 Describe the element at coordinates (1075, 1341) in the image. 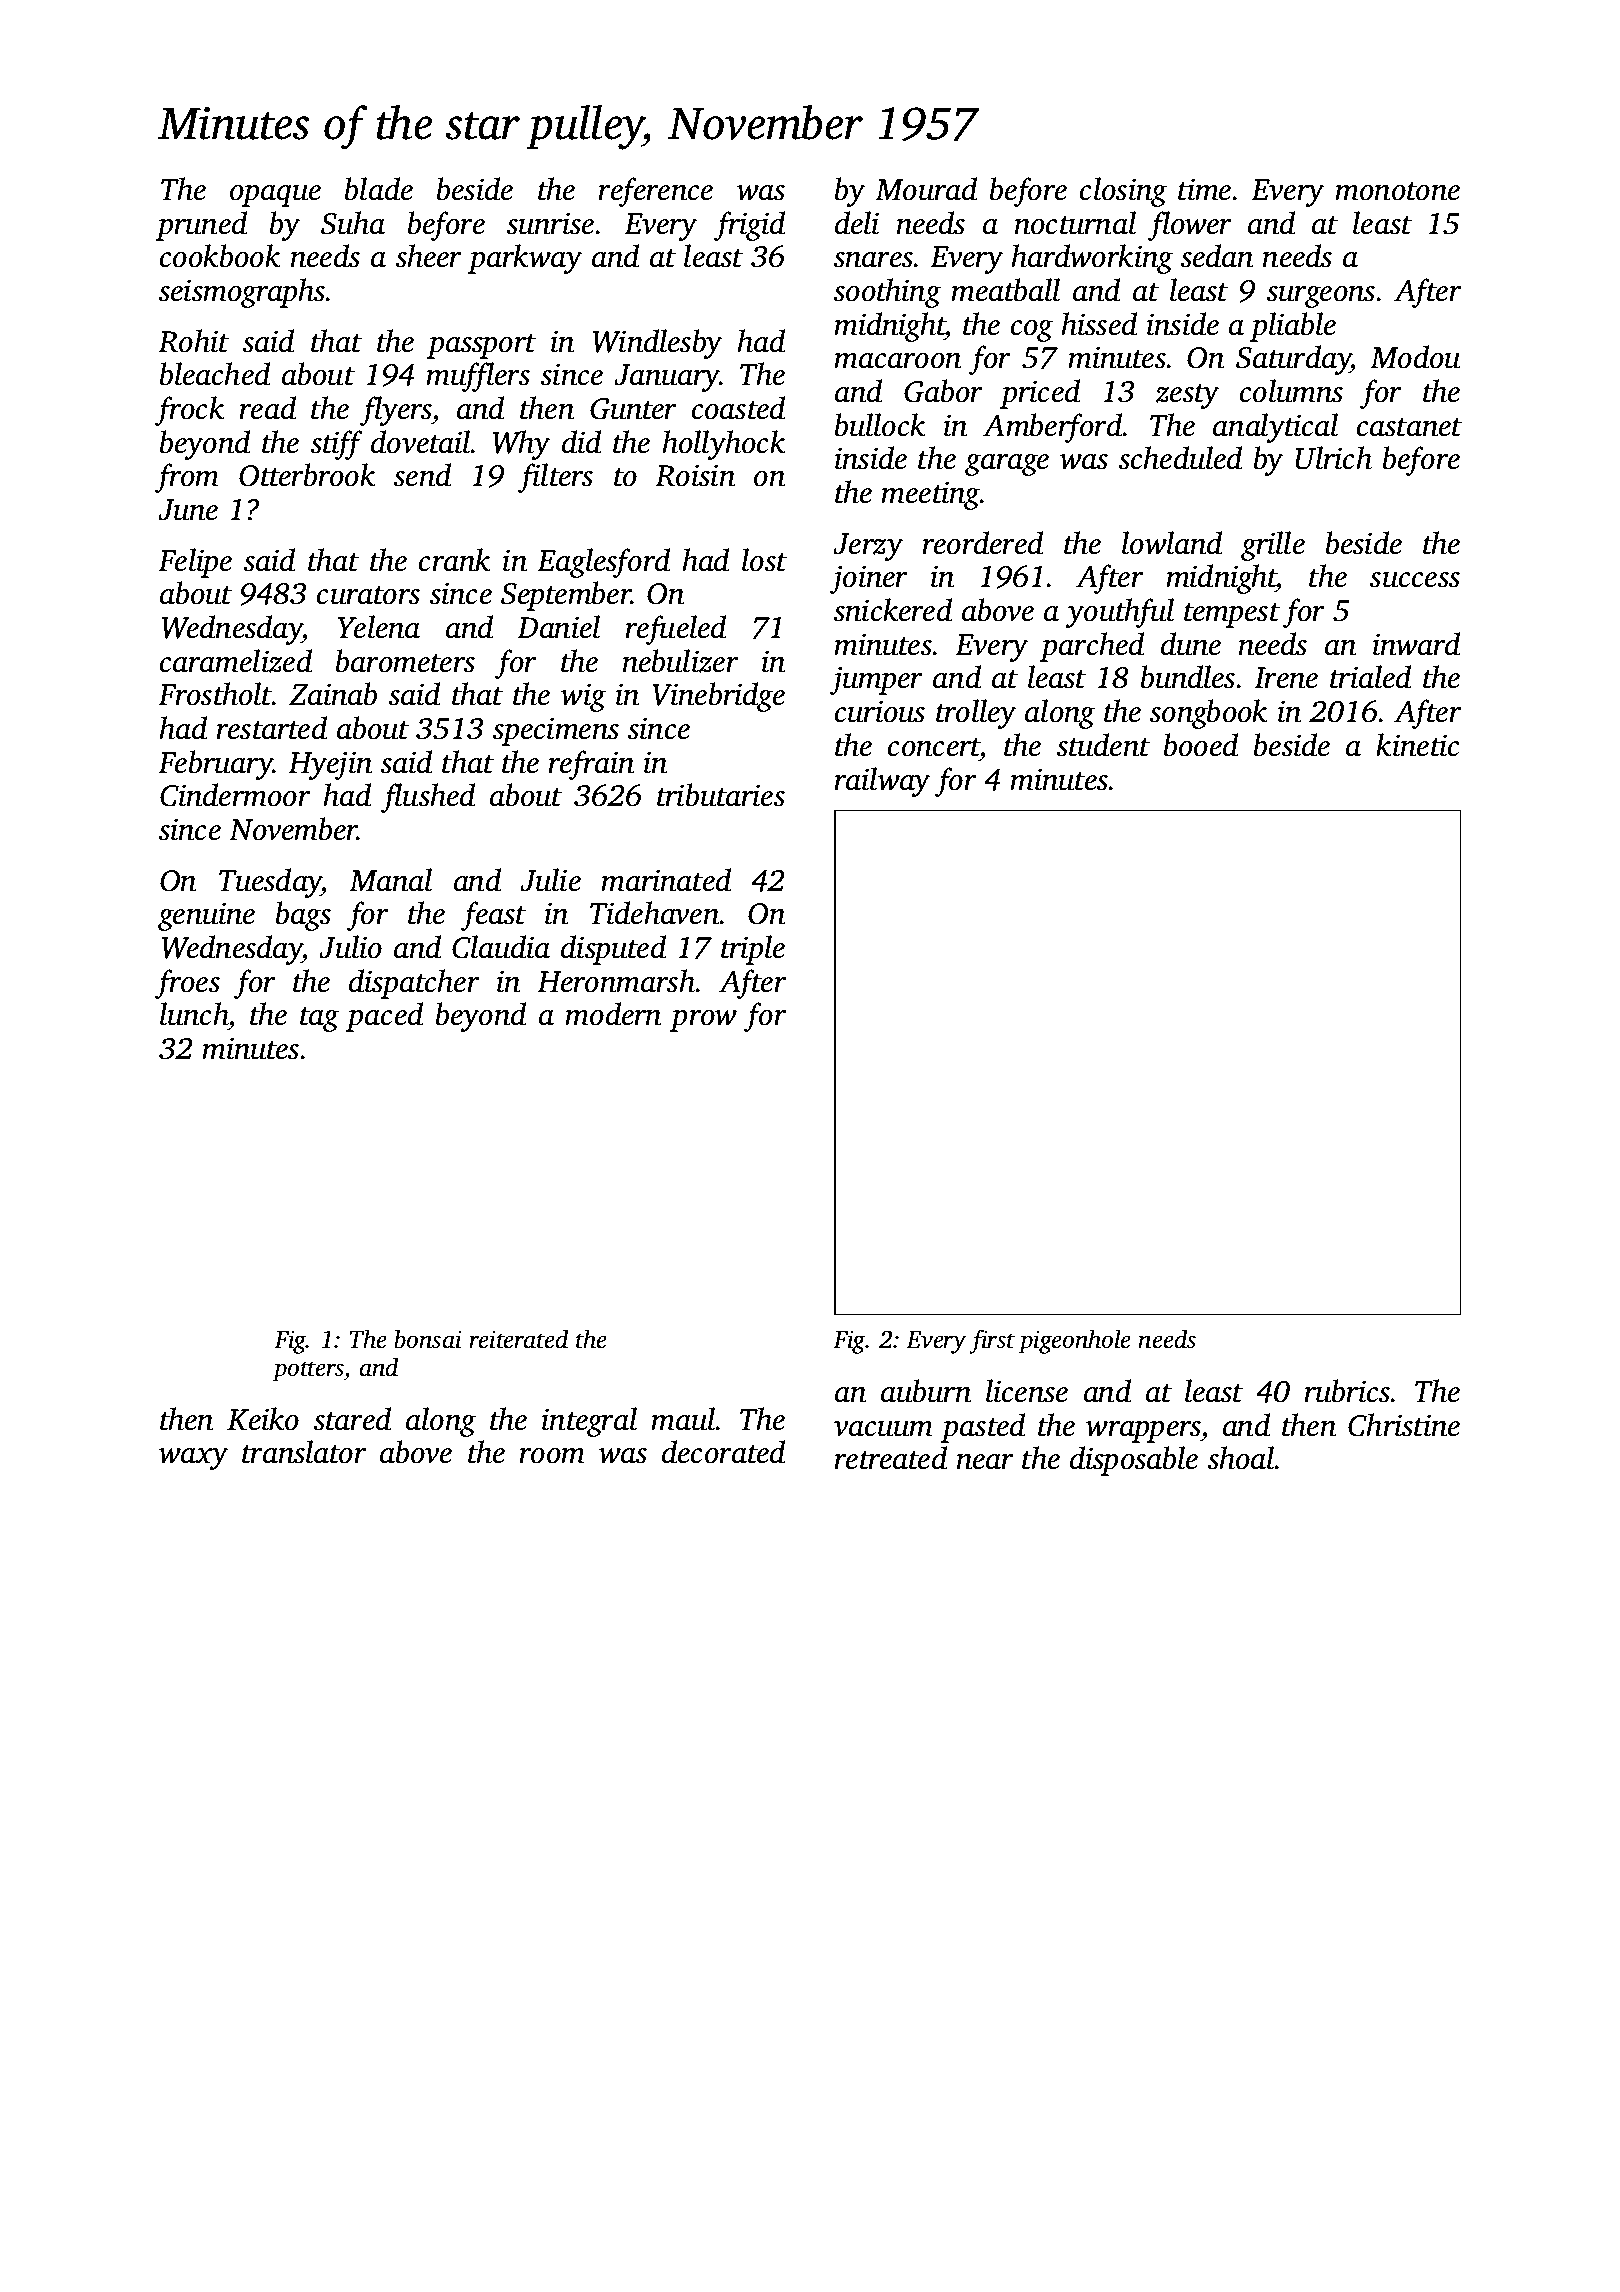

I see `pigeonhole` at that location.
